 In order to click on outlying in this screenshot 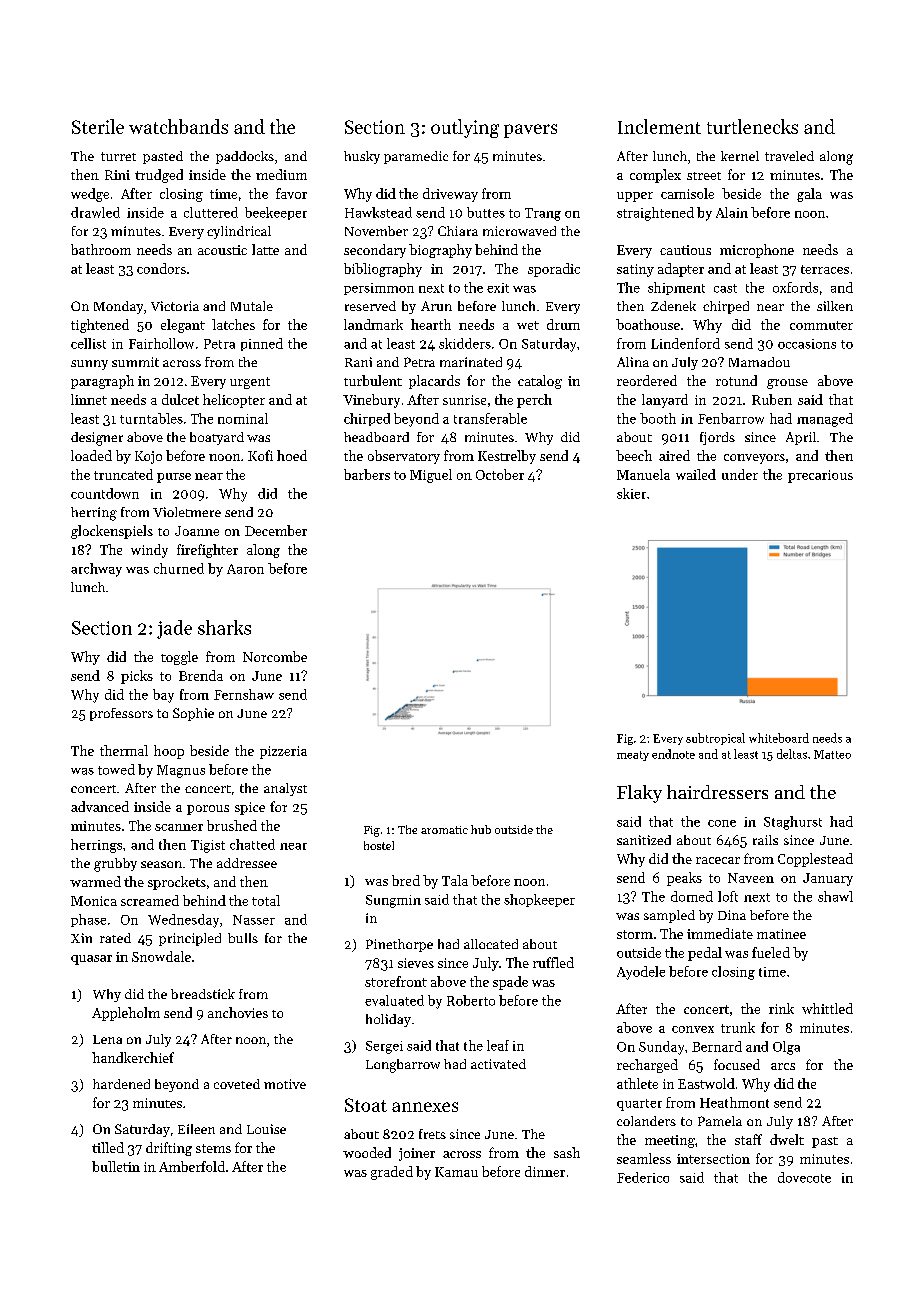, I will do `click(465, 128)`.
